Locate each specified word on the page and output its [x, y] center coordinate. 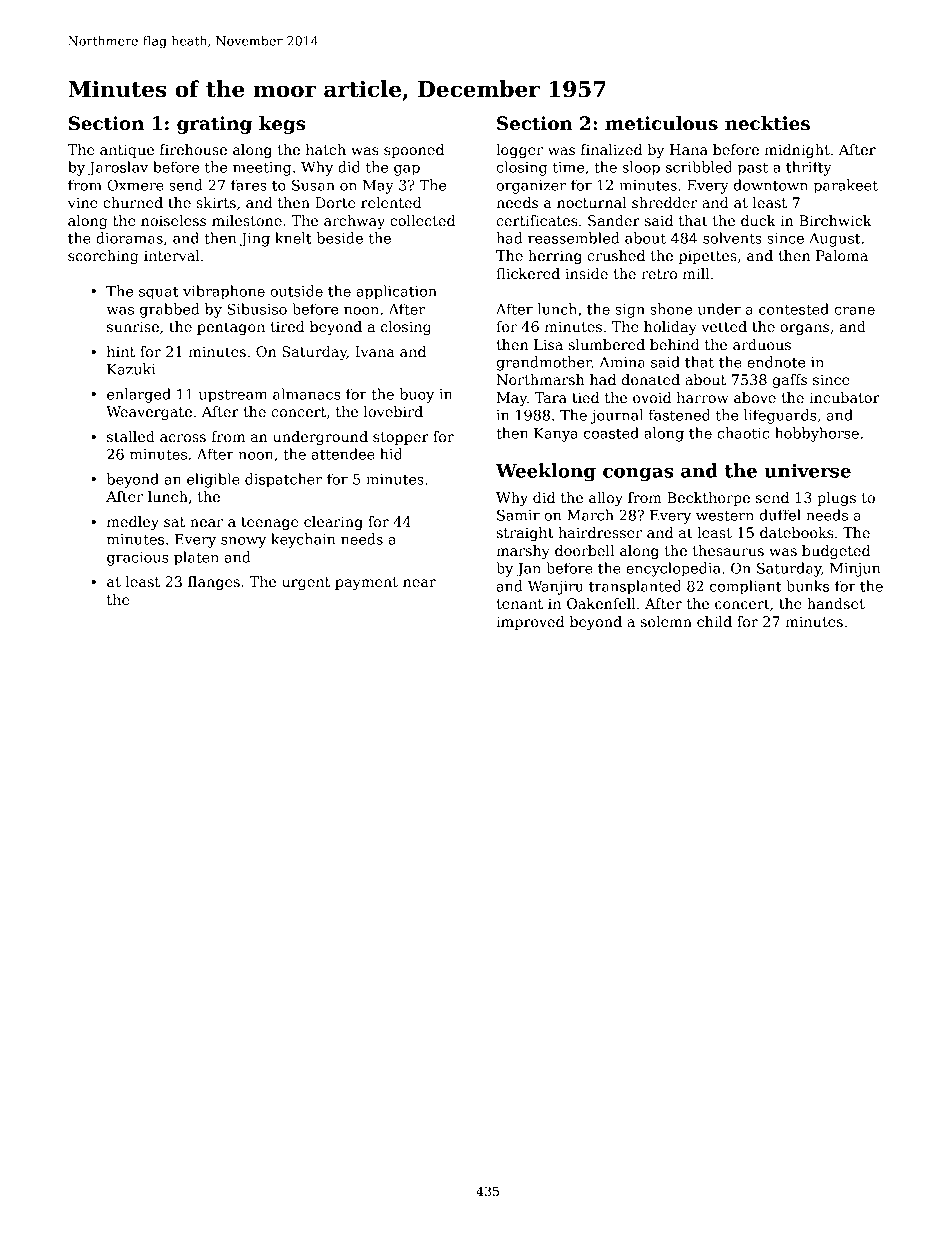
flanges [214, 583]
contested [794, 309]
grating [214, 125]
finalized [611, 149]
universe [807, 471]
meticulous [661, 123]
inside [586, 273]
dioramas [129, 238]
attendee [343, 454]
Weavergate [149, 413]
